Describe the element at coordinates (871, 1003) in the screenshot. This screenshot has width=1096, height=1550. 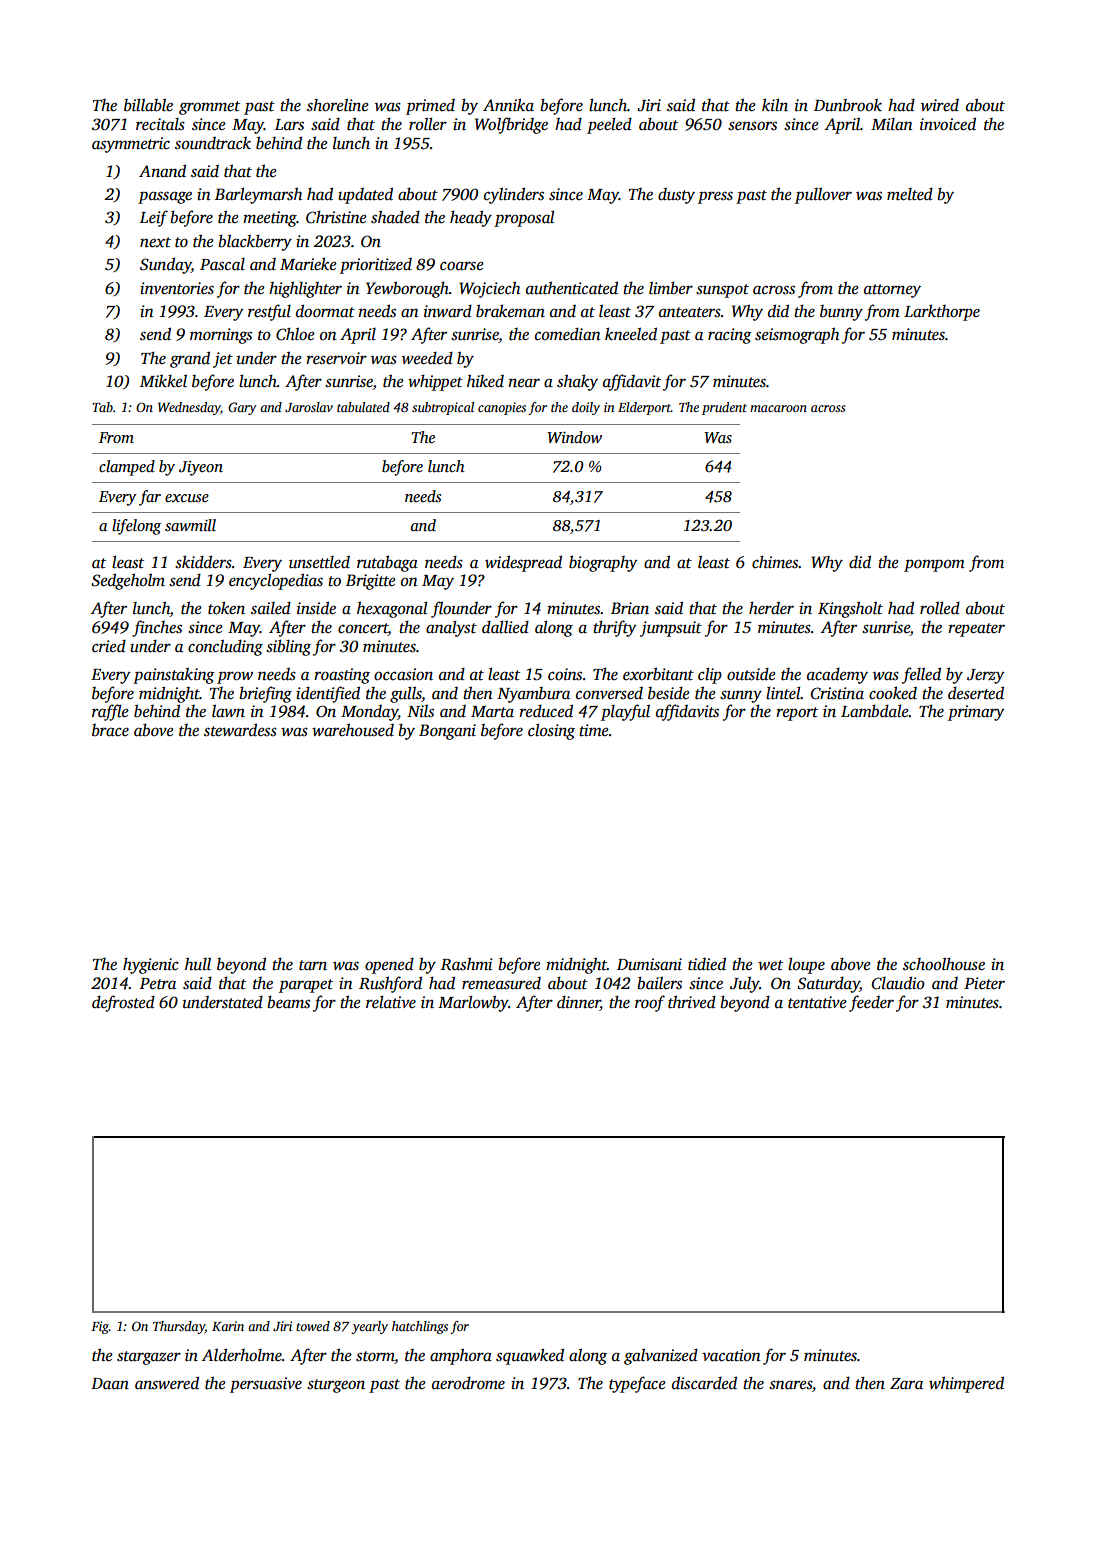
I see `feeder` at that location.
